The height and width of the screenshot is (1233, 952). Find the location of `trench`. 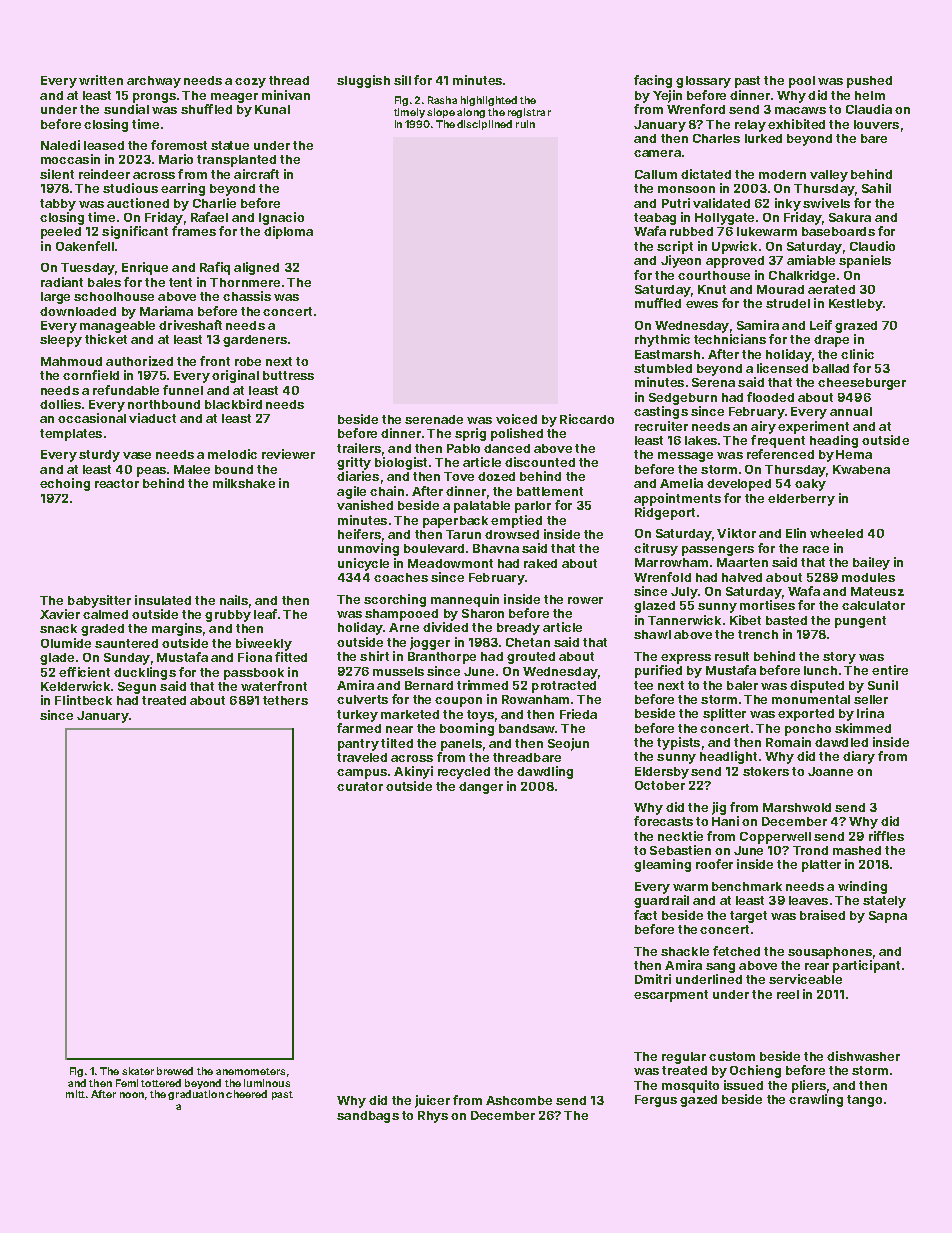

trench is located at coordinates (758, 634).
